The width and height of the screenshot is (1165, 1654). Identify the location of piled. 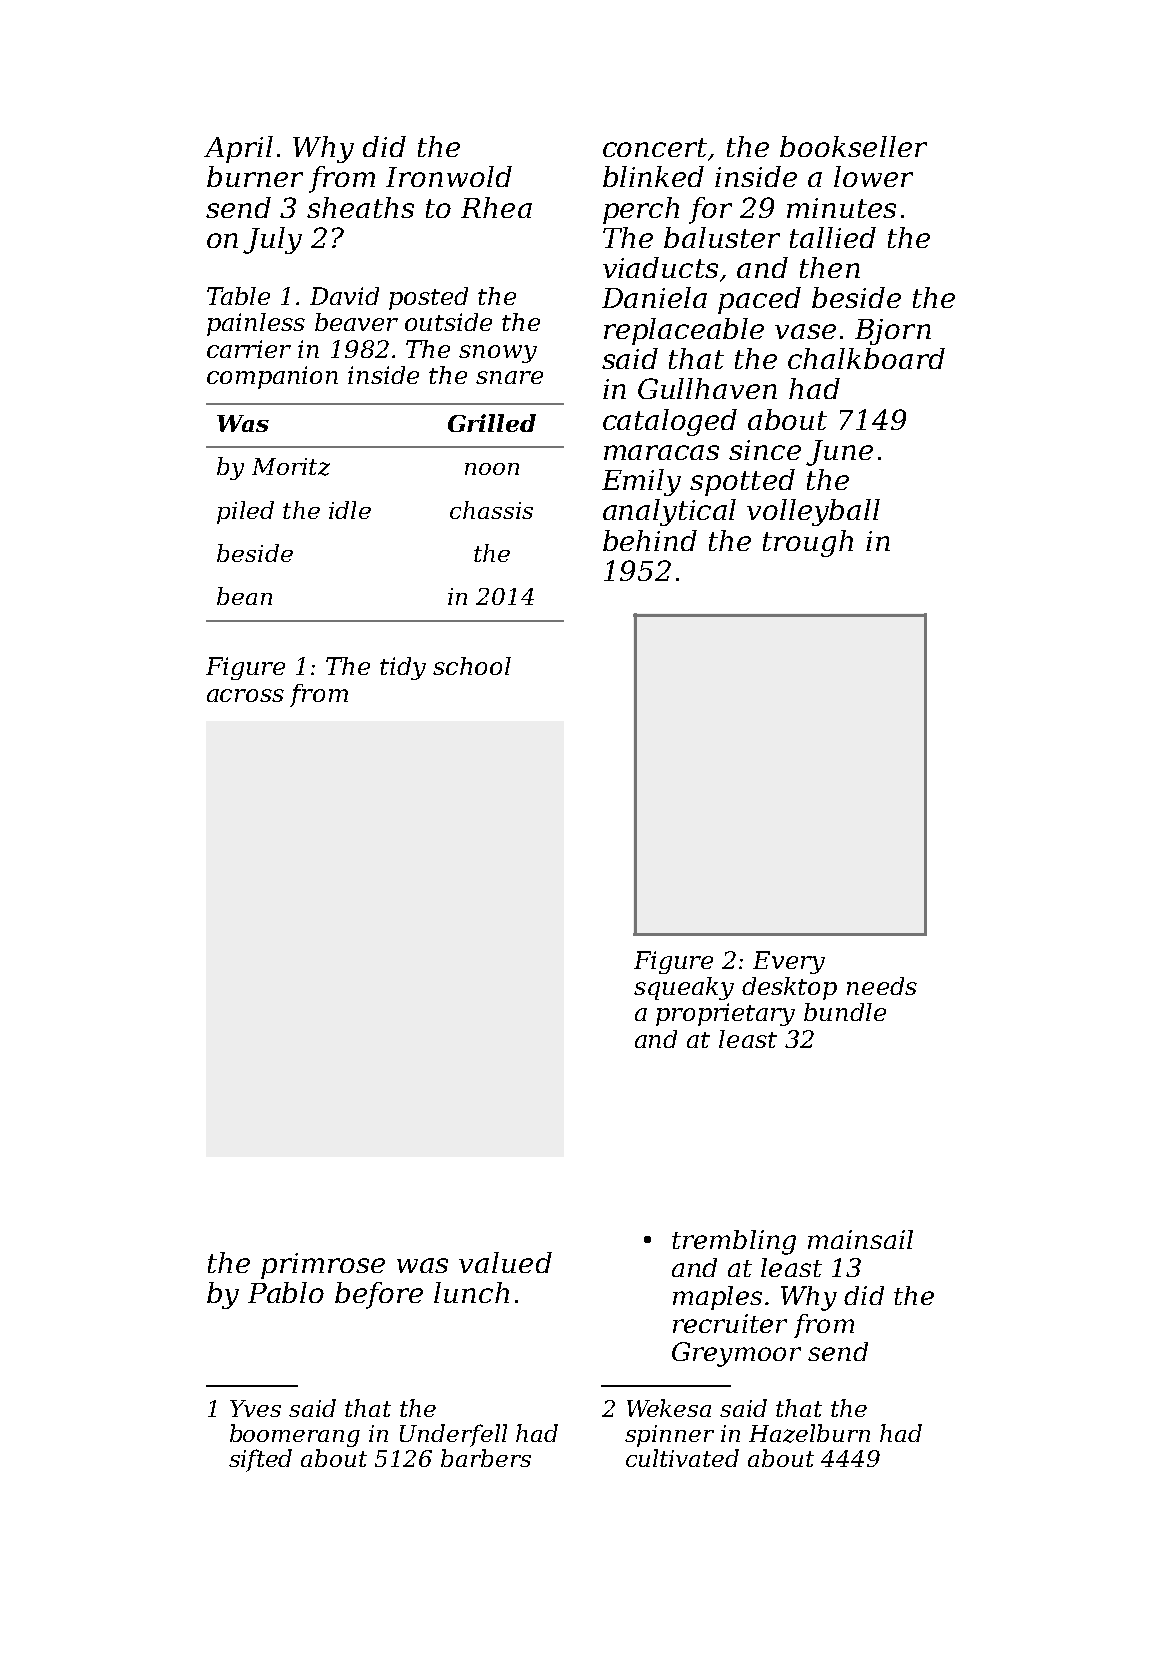
(245, 512).
